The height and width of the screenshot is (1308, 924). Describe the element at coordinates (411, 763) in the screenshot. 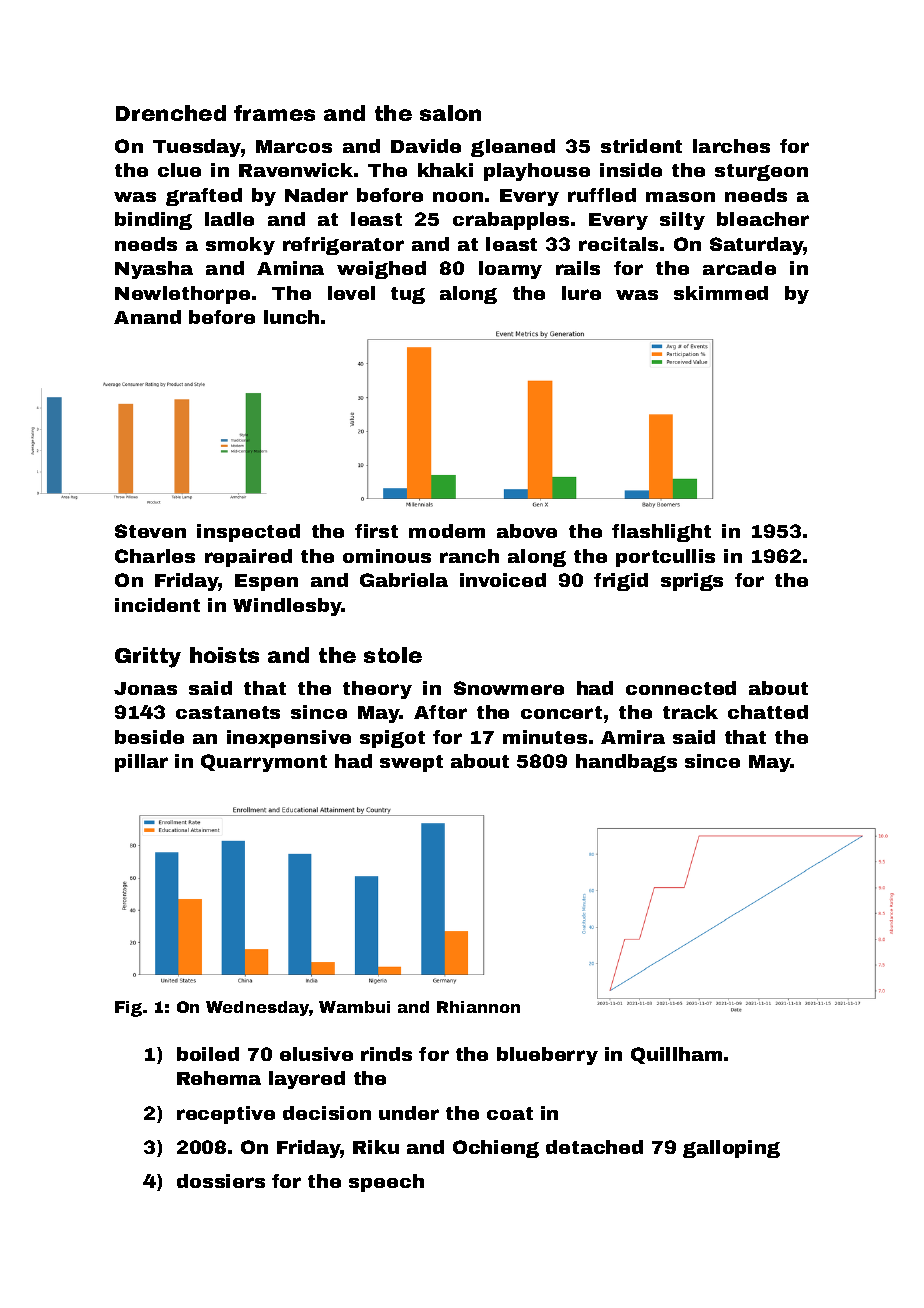

I see `swept` at that location.
